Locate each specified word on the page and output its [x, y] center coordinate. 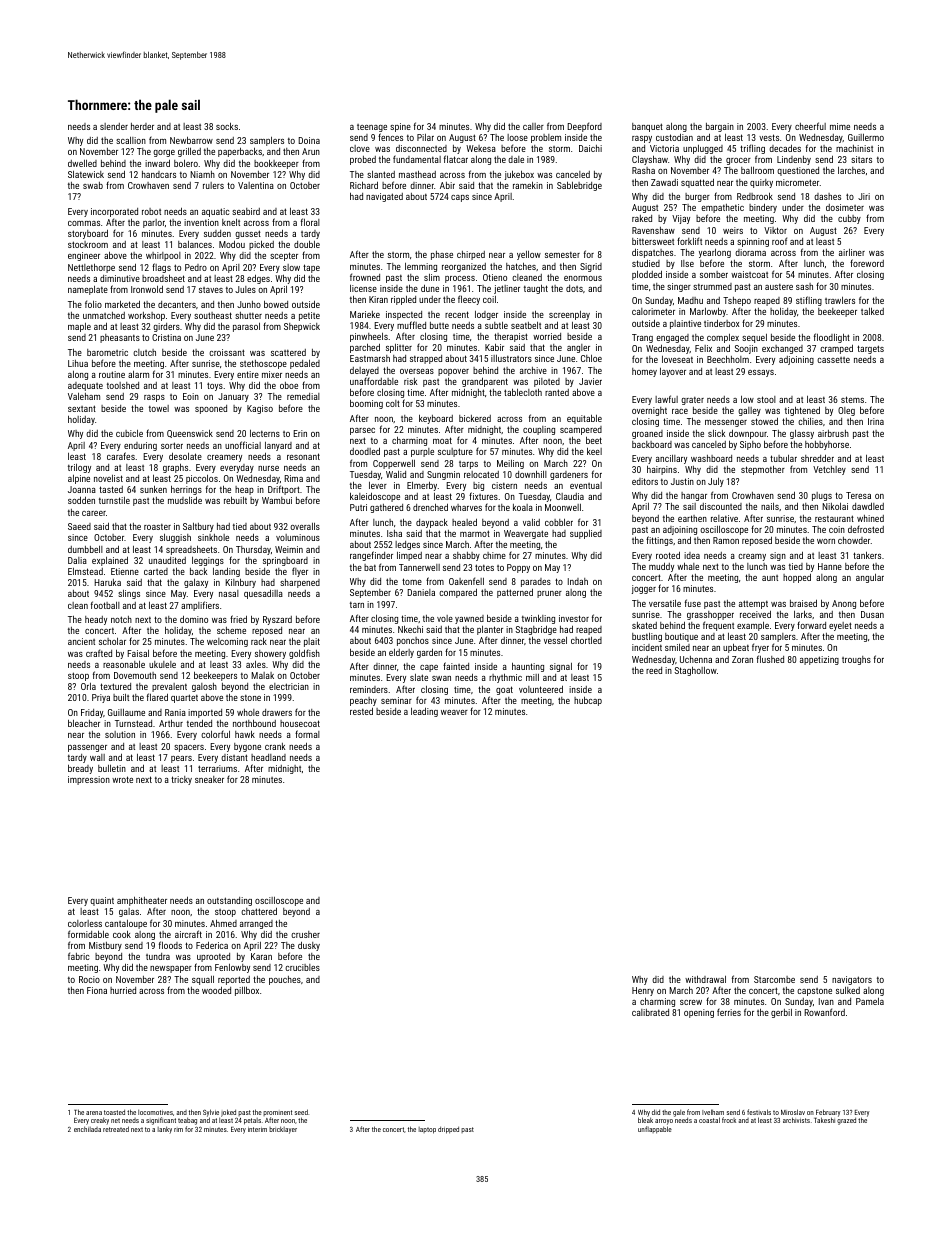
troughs [856, 660]
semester [562, 255]
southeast [213, 315]
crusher [305, 934]
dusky [309, 946]
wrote [122, 779]
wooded [216, 990]
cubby [849, 219]
